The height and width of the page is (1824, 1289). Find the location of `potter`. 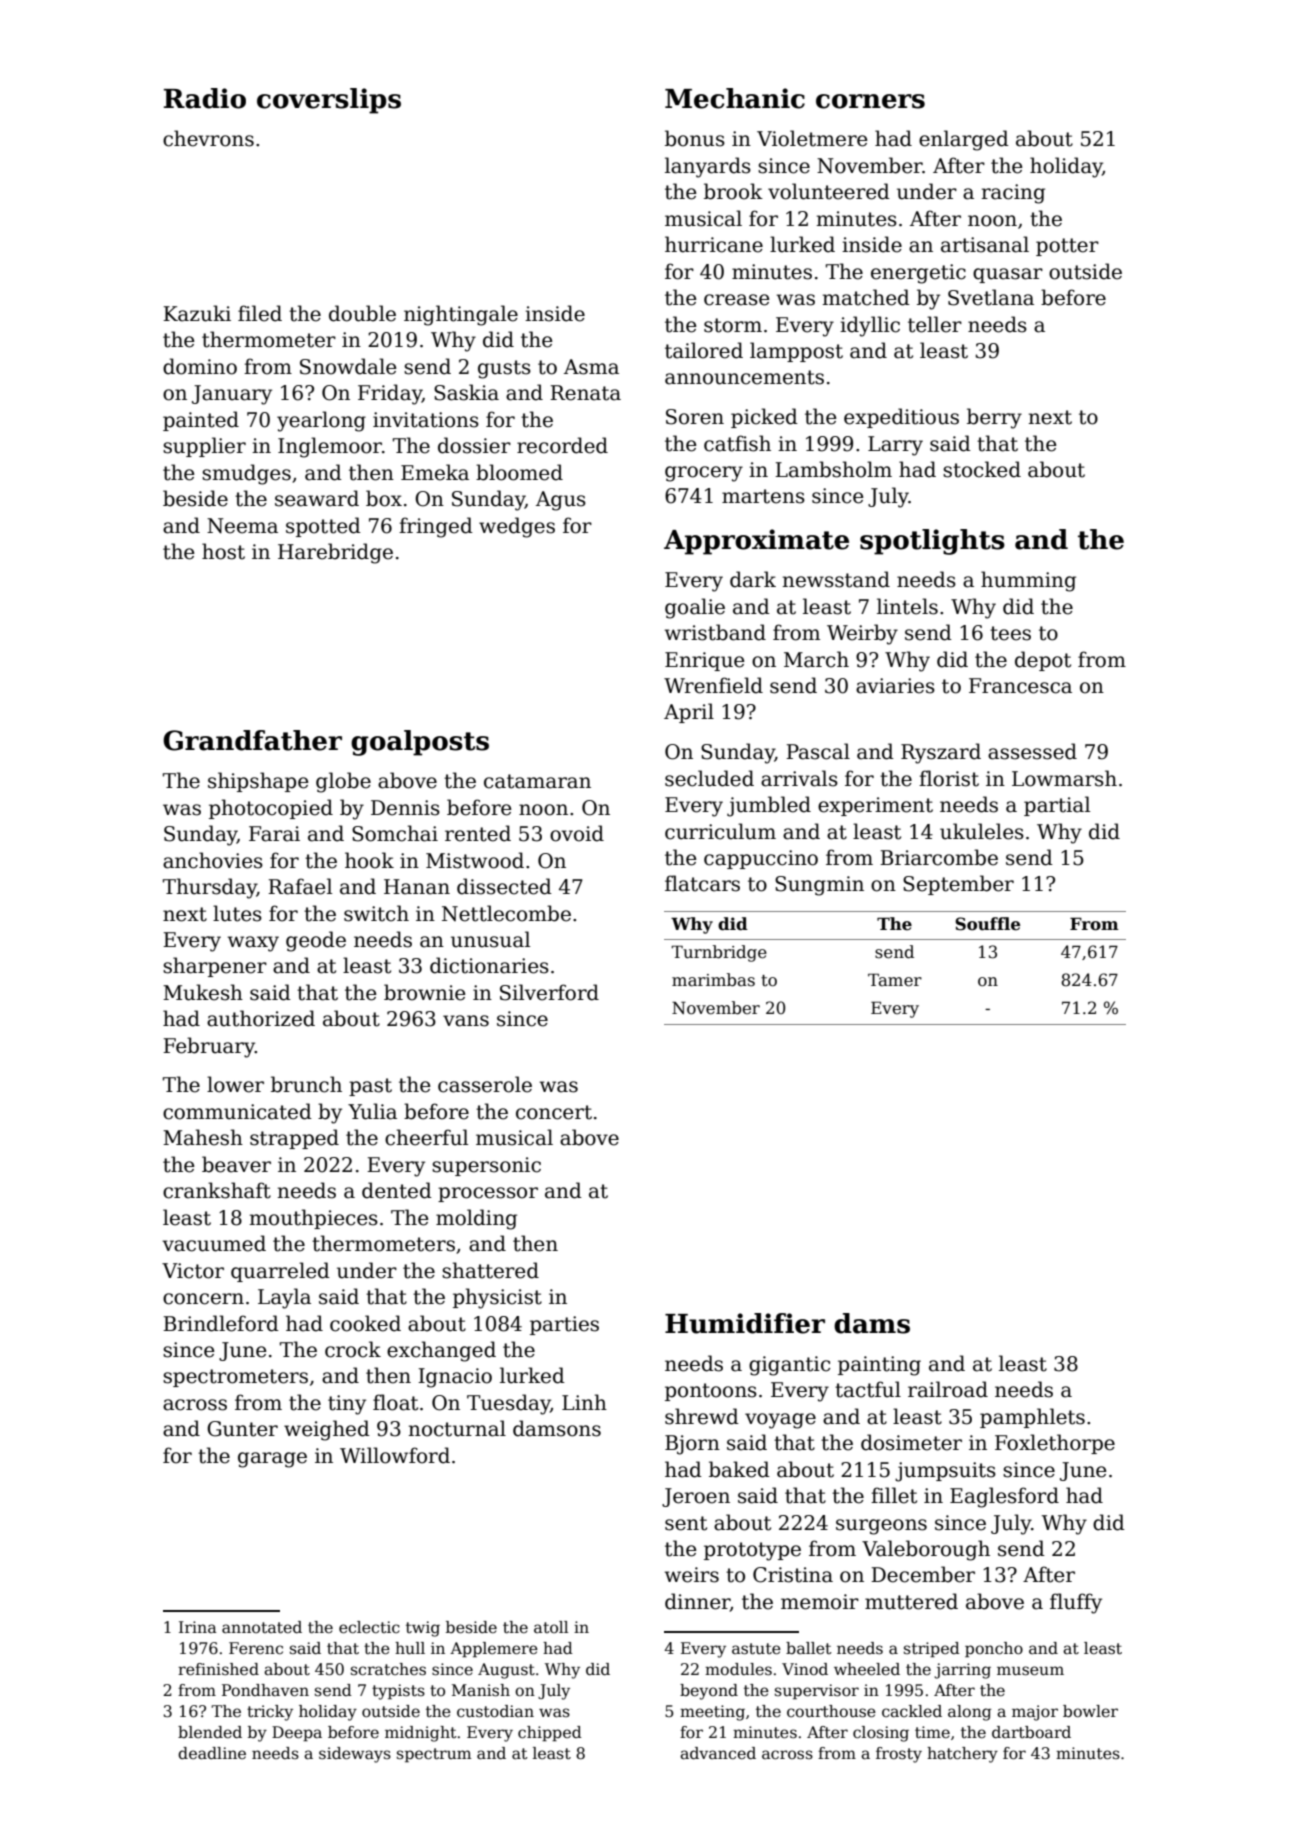

potter is located at coordinates (1067, 247).
